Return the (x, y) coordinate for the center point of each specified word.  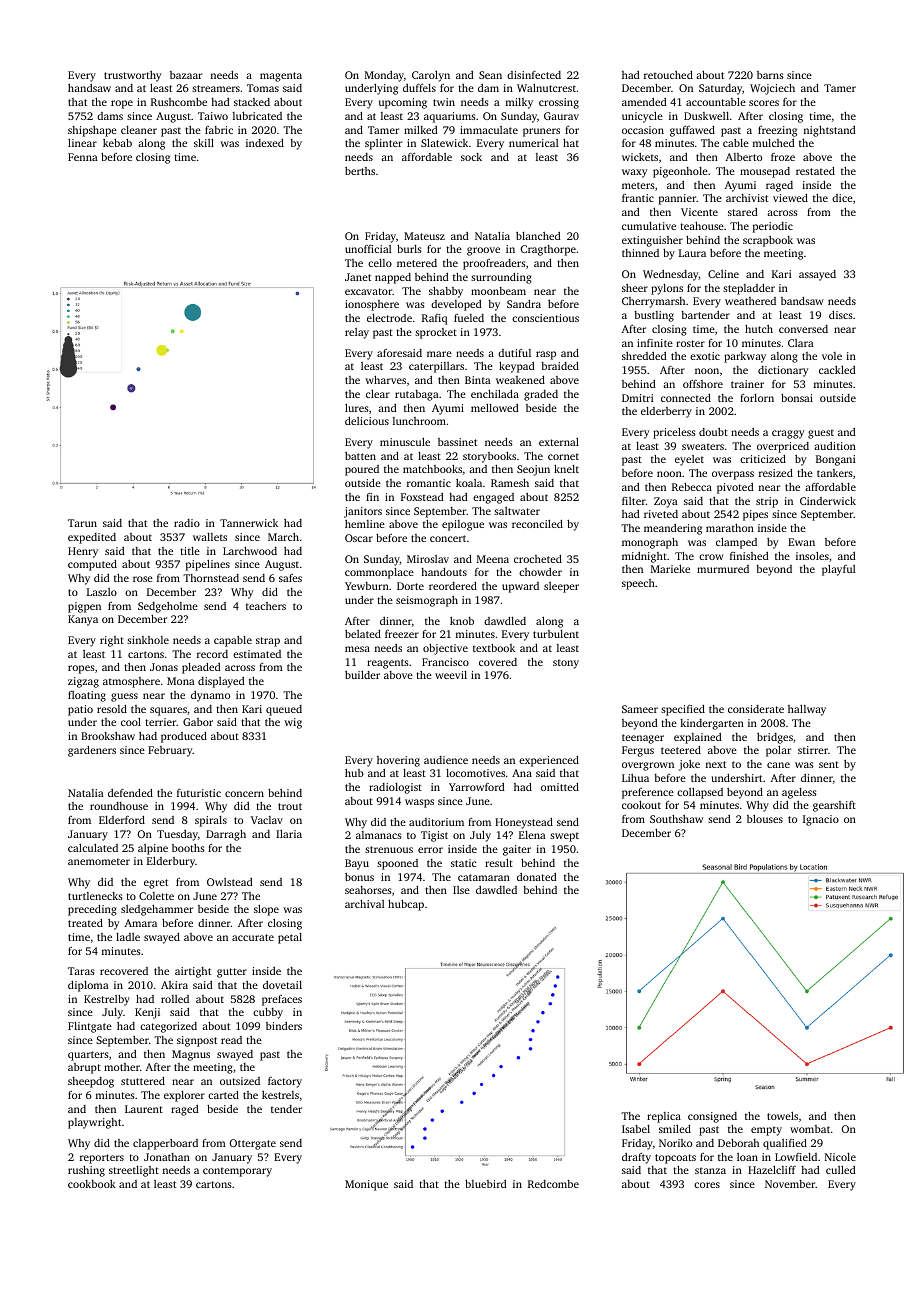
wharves (385, 380)
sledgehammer (157, 910)
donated (537, 877)
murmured (723, 569)
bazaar (186, 75)
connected (686, 398)
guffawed (692, 131)
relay (357, 333)
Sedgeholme (168, 607)
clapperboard (165, 1144)
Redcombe (553, 1184)
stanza (710, 1170)
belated (363, 634)
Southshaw (676, 819)
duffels (419, 88)
